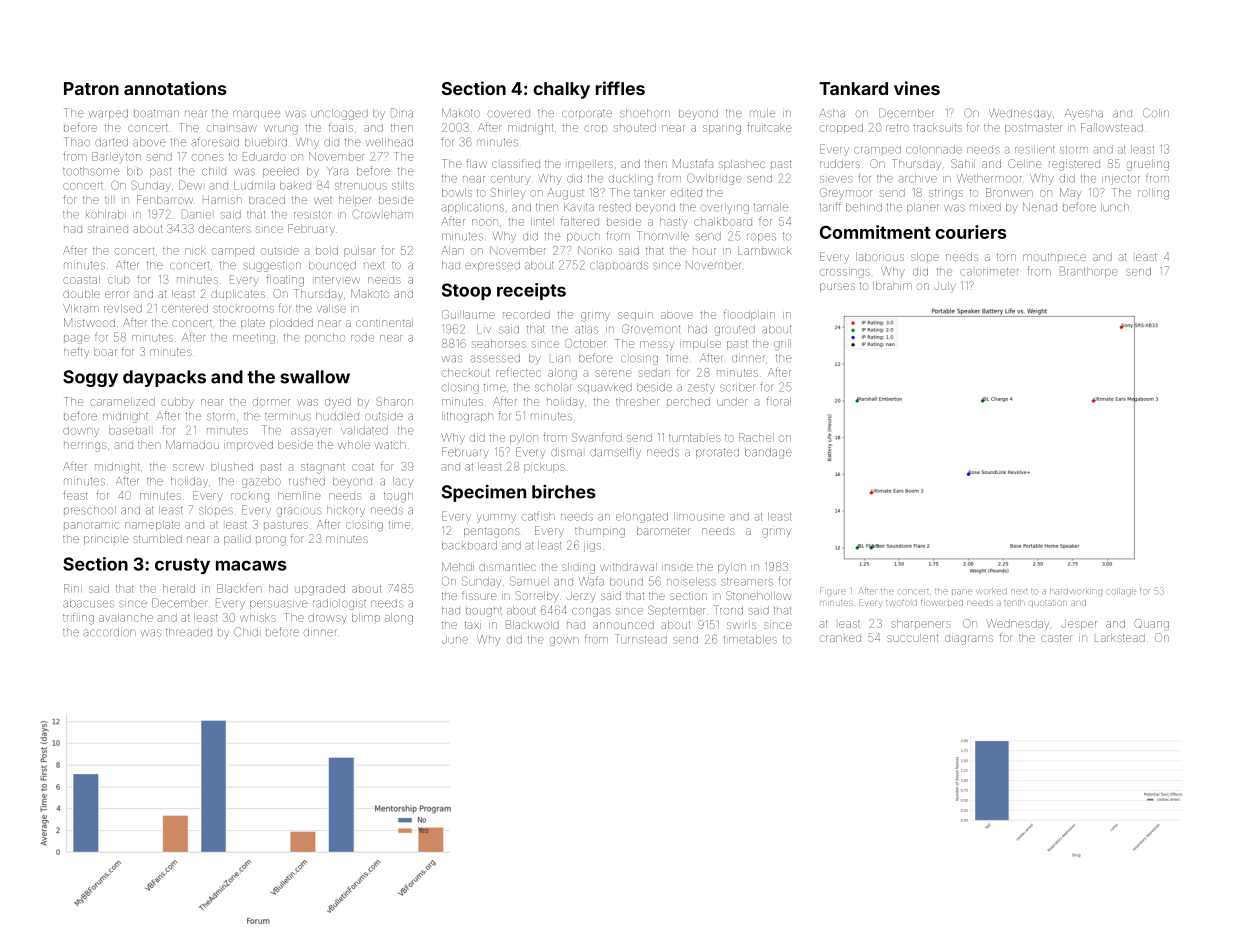 The height and width of the screenshot is (952, 1233). I want to click on archive, so click(917, 178).
